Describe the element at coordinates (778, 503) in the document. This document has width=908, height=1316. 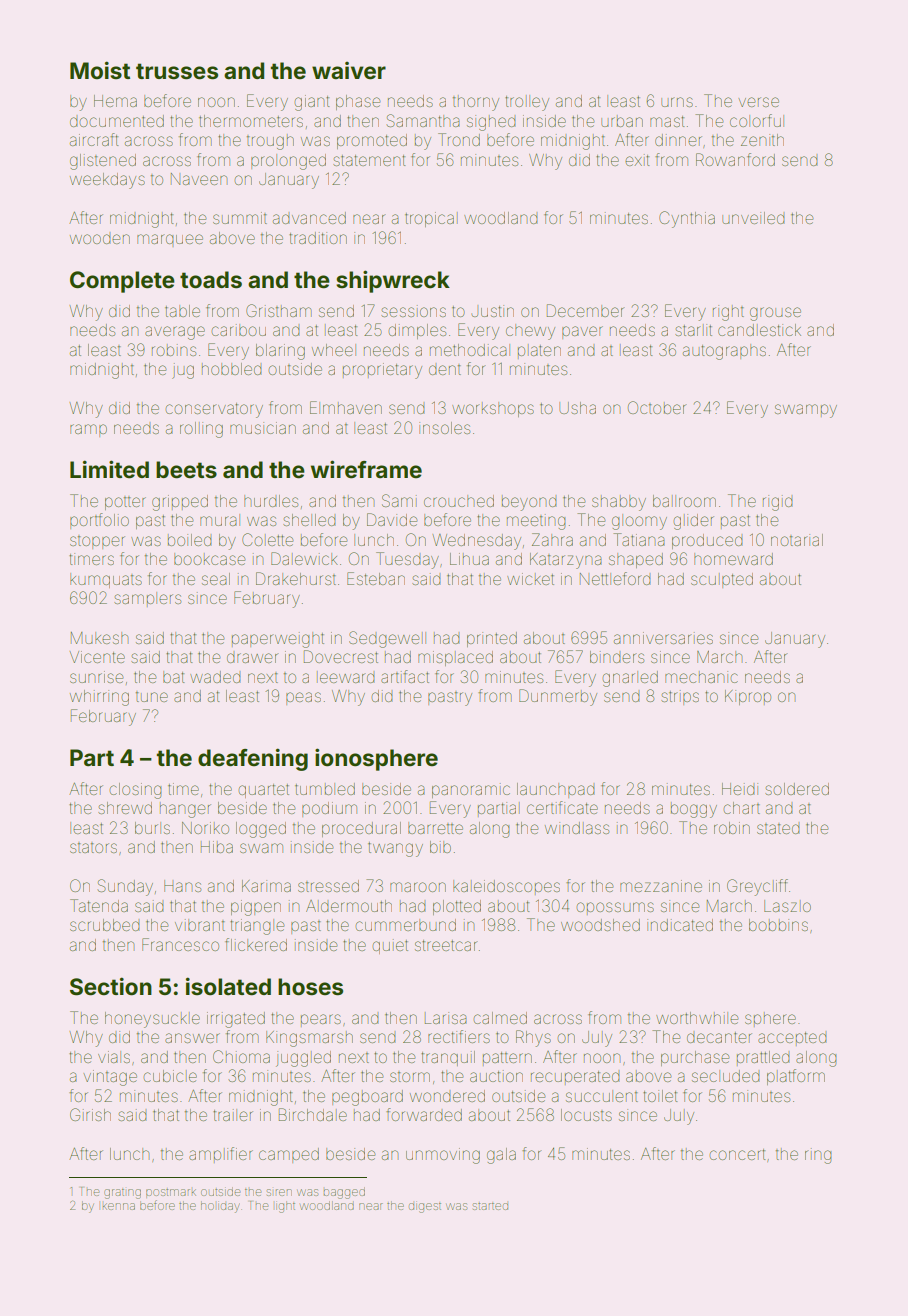
I see `rigid` at that location.
